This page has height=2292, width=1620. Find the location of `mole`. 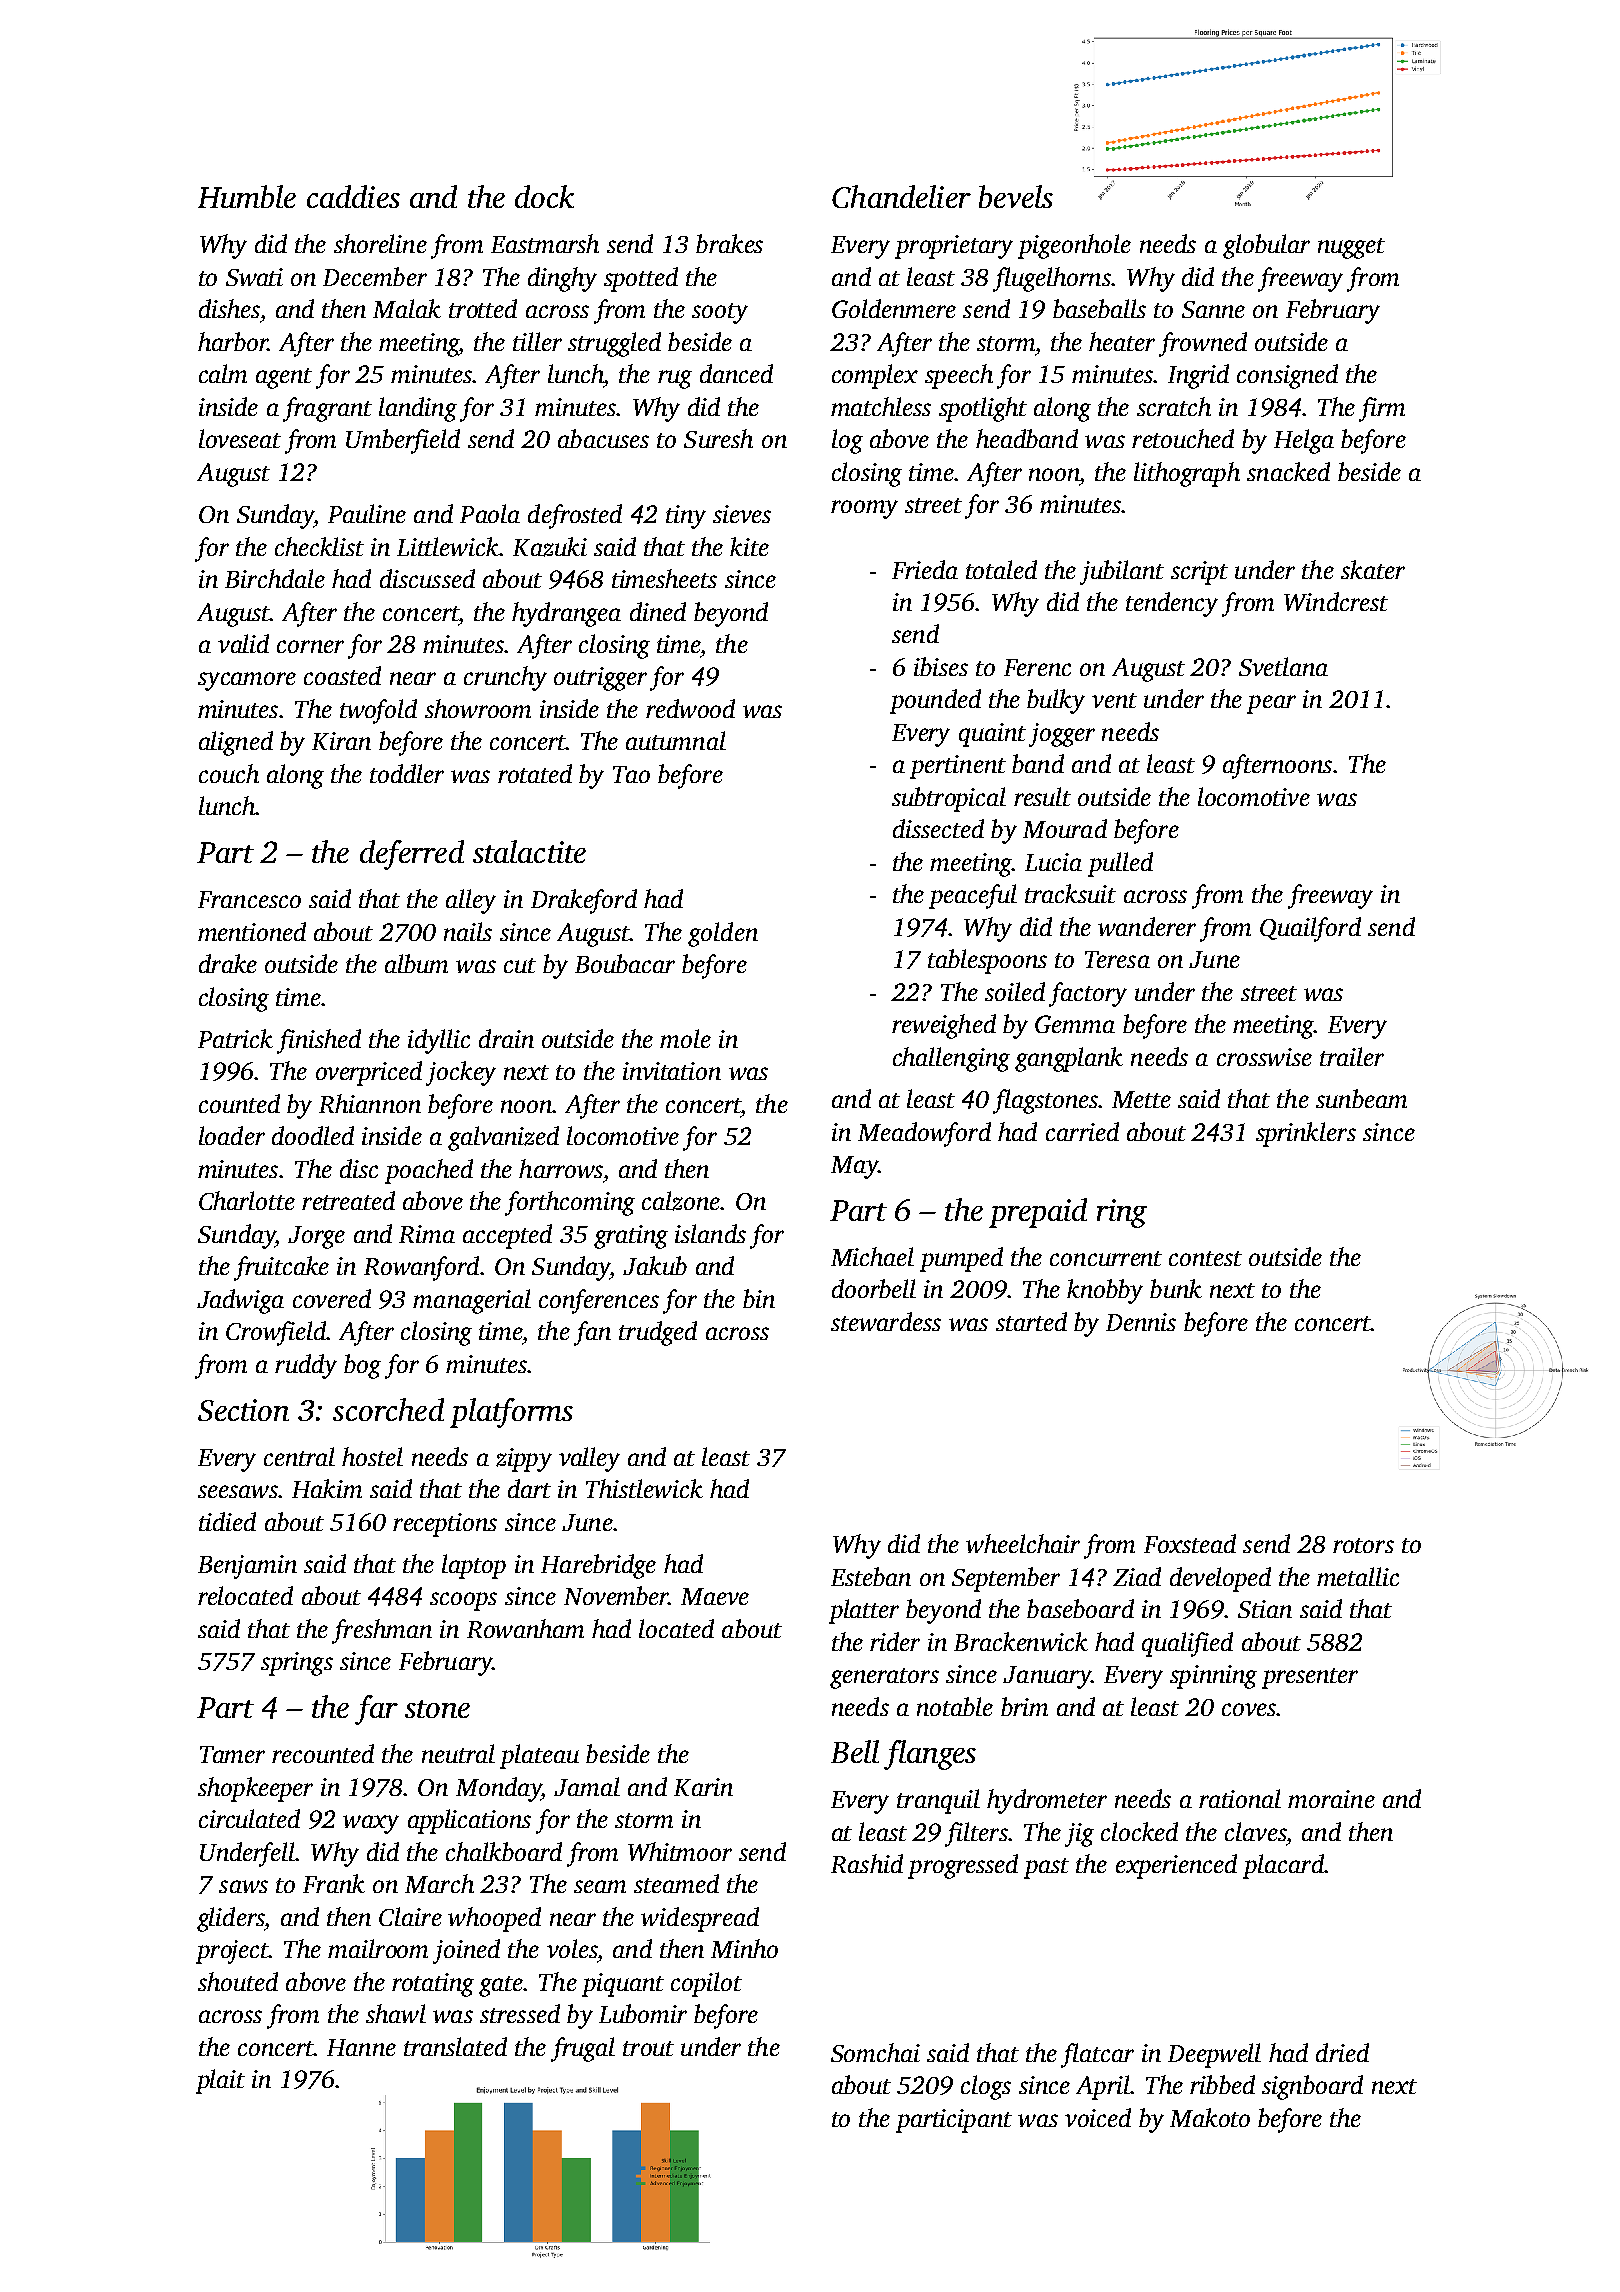

mole is located at coordinates (685, 1038).
